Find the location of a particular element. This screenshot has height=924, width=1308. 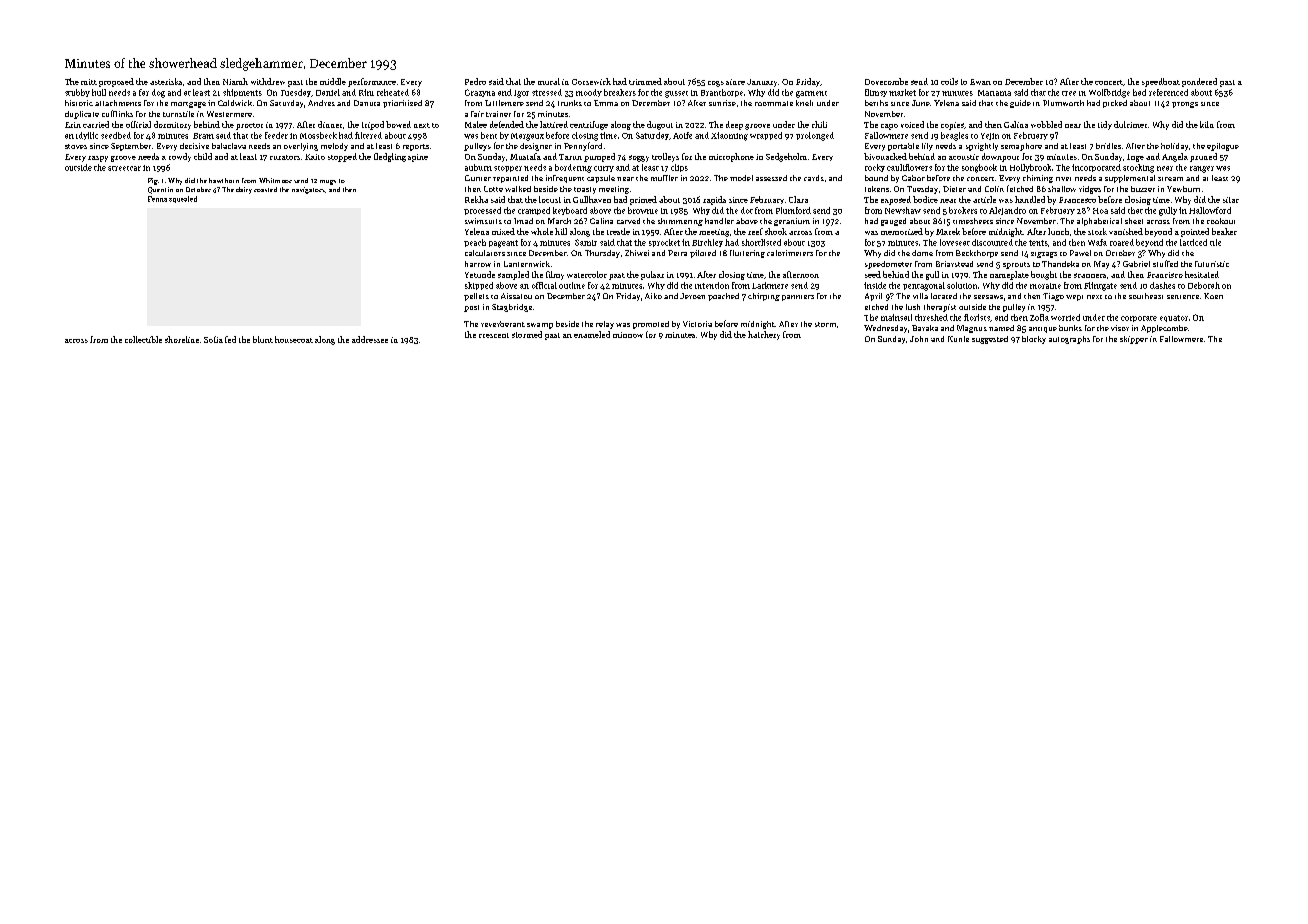

middle is located at coordinates (333, 81).
